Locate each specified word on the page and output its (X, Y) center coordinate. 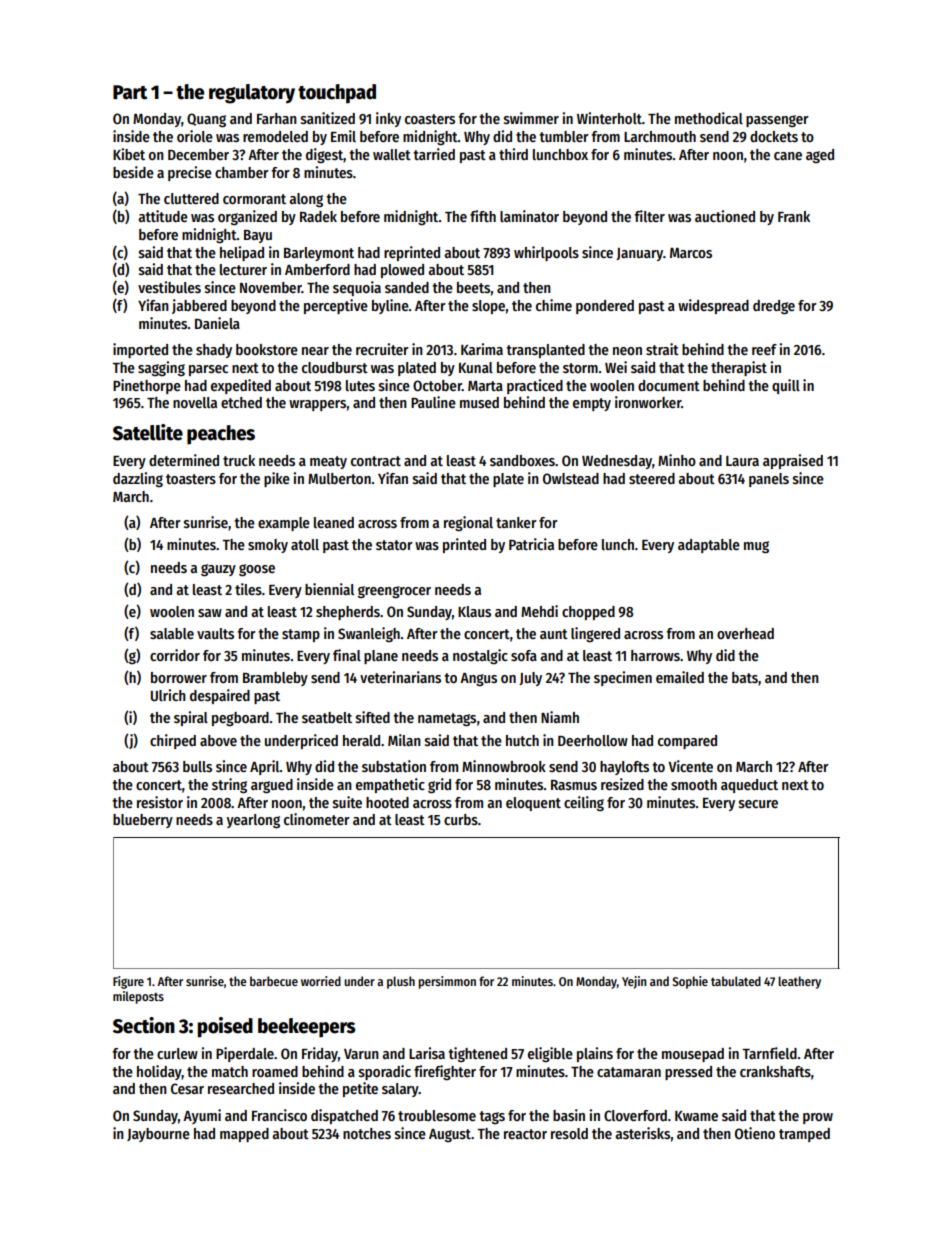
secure (758, 804)
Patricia (531, 544)
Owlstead (571, 478)
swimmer (531, 118)
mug (756, 547)
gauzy (218, 570)
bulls (197, 766)
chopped (588, 613)
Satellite (148, 432)
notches (367, 1133)
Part (130, 92)
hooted (387, 802)
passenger (777, 121)
